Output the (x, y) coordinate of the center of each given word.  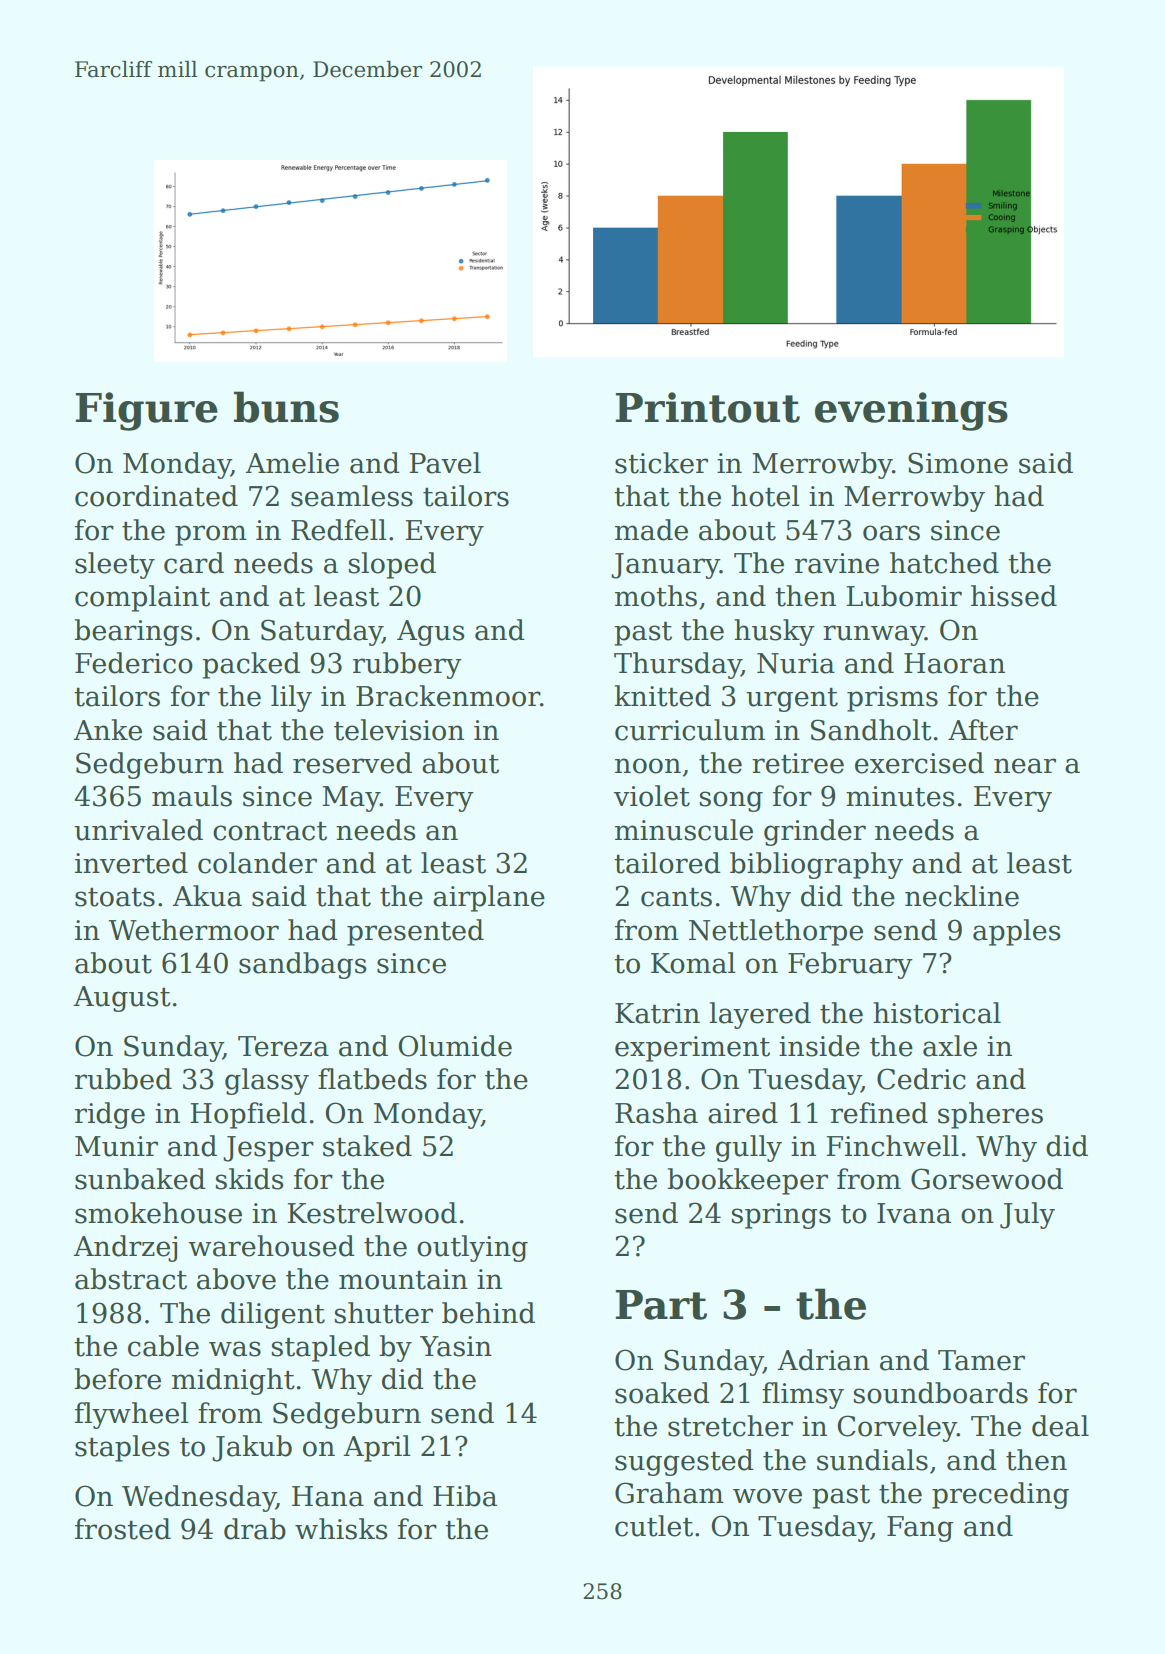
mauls (192, 796)
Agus (430, 633)
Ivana (914, 1213)
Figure (146, 411)
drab (255, 1529)
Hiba (465, 1496)
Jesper (268, 1149)
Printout (707, 407)
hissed (1014, 596)
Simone (958, 463)
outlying (472, 1248)
